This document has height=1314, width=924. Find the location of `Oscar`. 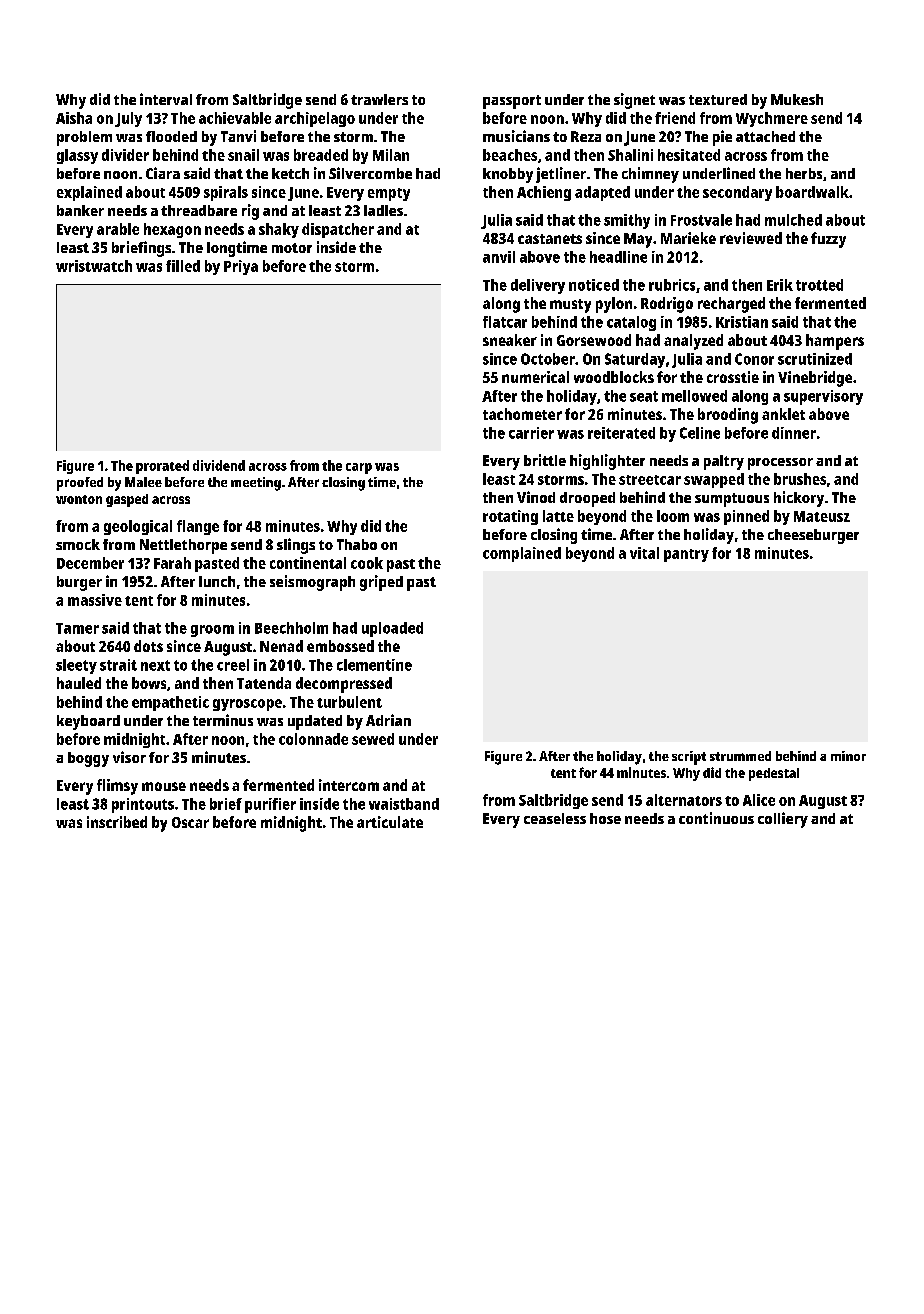

Oscar is located at coordinates (190, 822).
